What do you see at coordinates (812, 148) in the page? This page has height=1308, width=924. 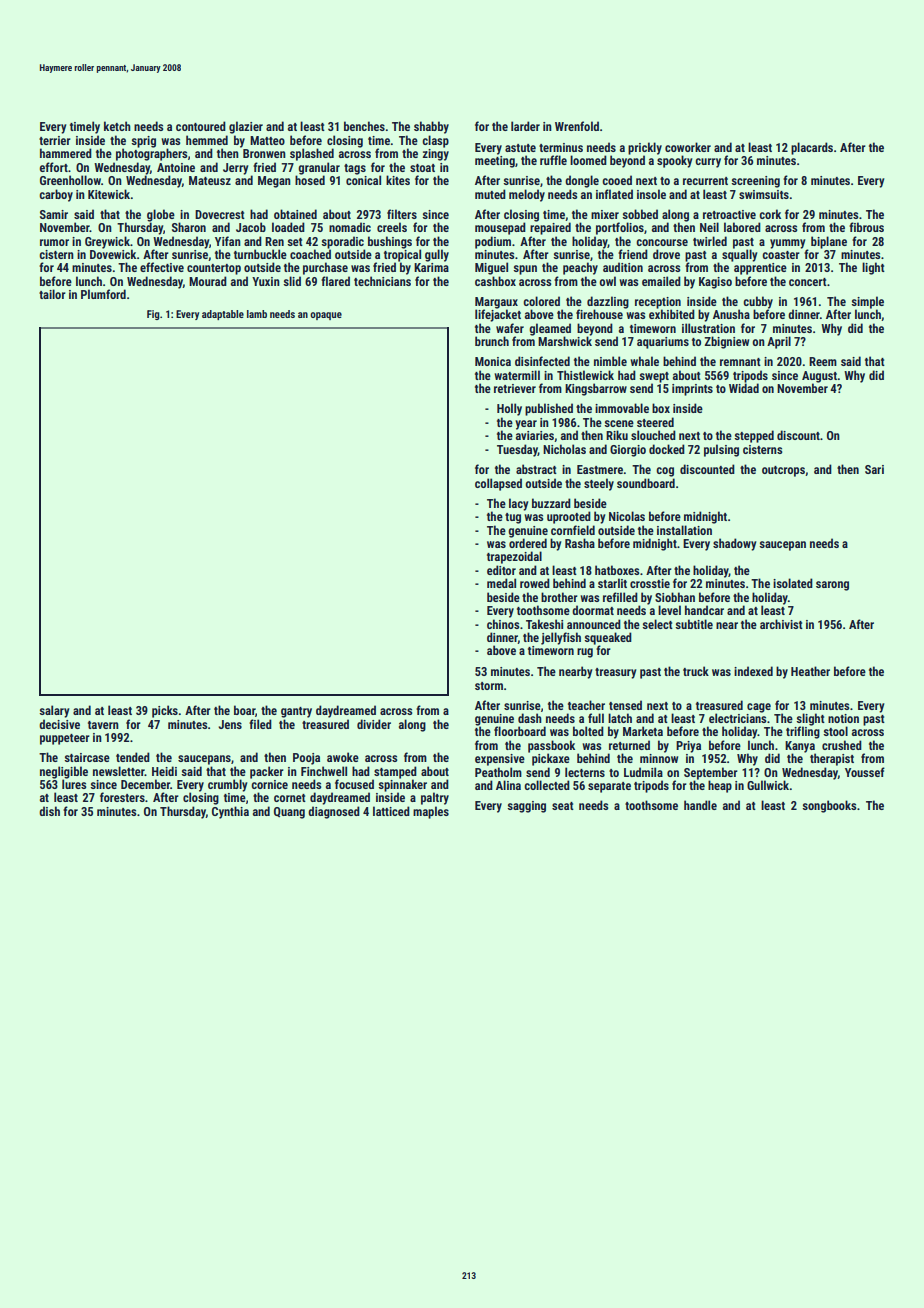 I see `placards` at bounding box center [812, 148].
